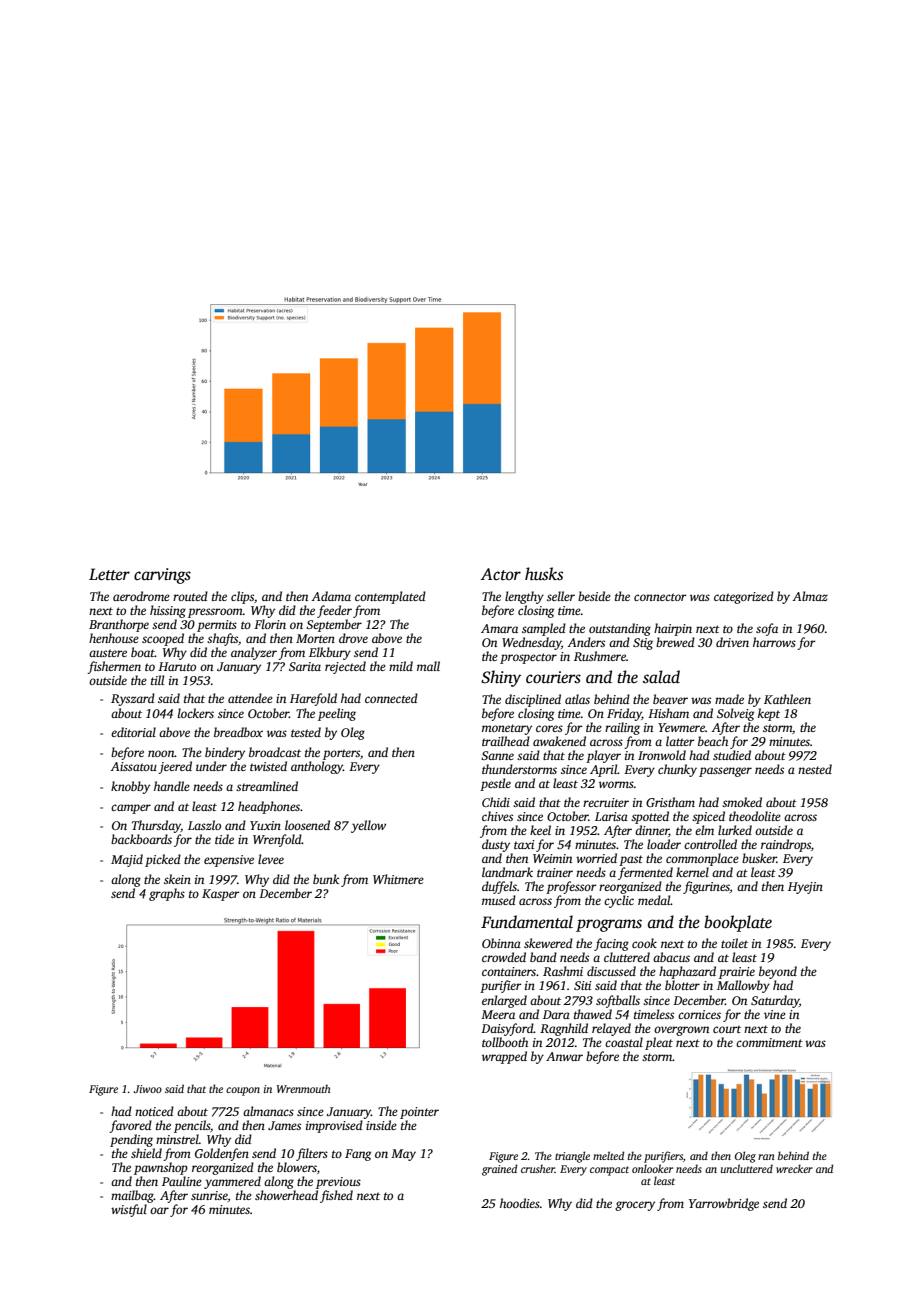  I want to click on wistful, so click(129, 1210).
